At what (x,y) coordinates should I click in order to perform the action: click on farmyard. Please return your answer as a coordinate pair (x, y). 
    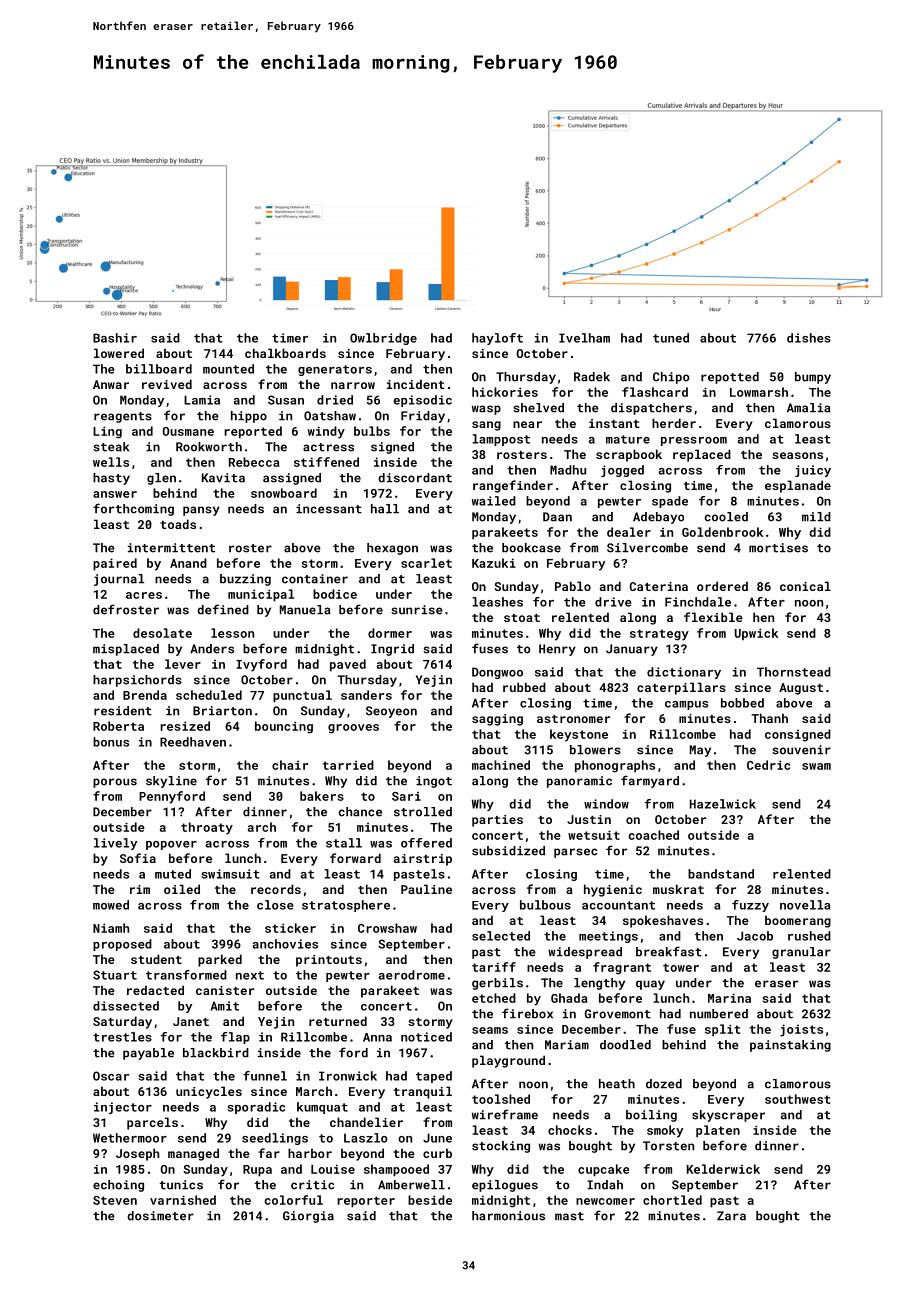
    Looking at the image, I should click on (650, 781).
